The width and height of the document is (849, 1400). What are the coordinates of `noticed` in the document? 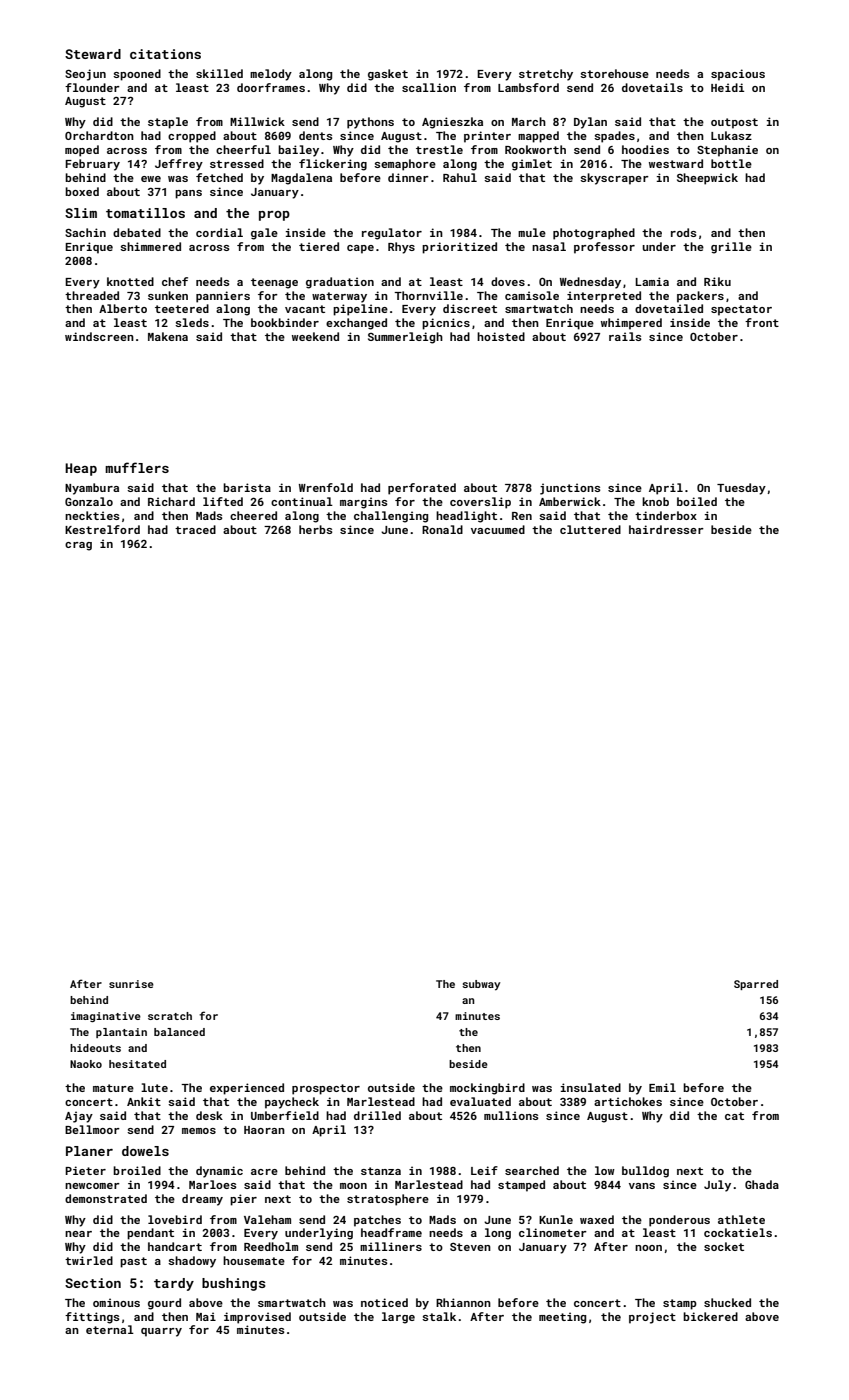 It's located at (384, 1302).
